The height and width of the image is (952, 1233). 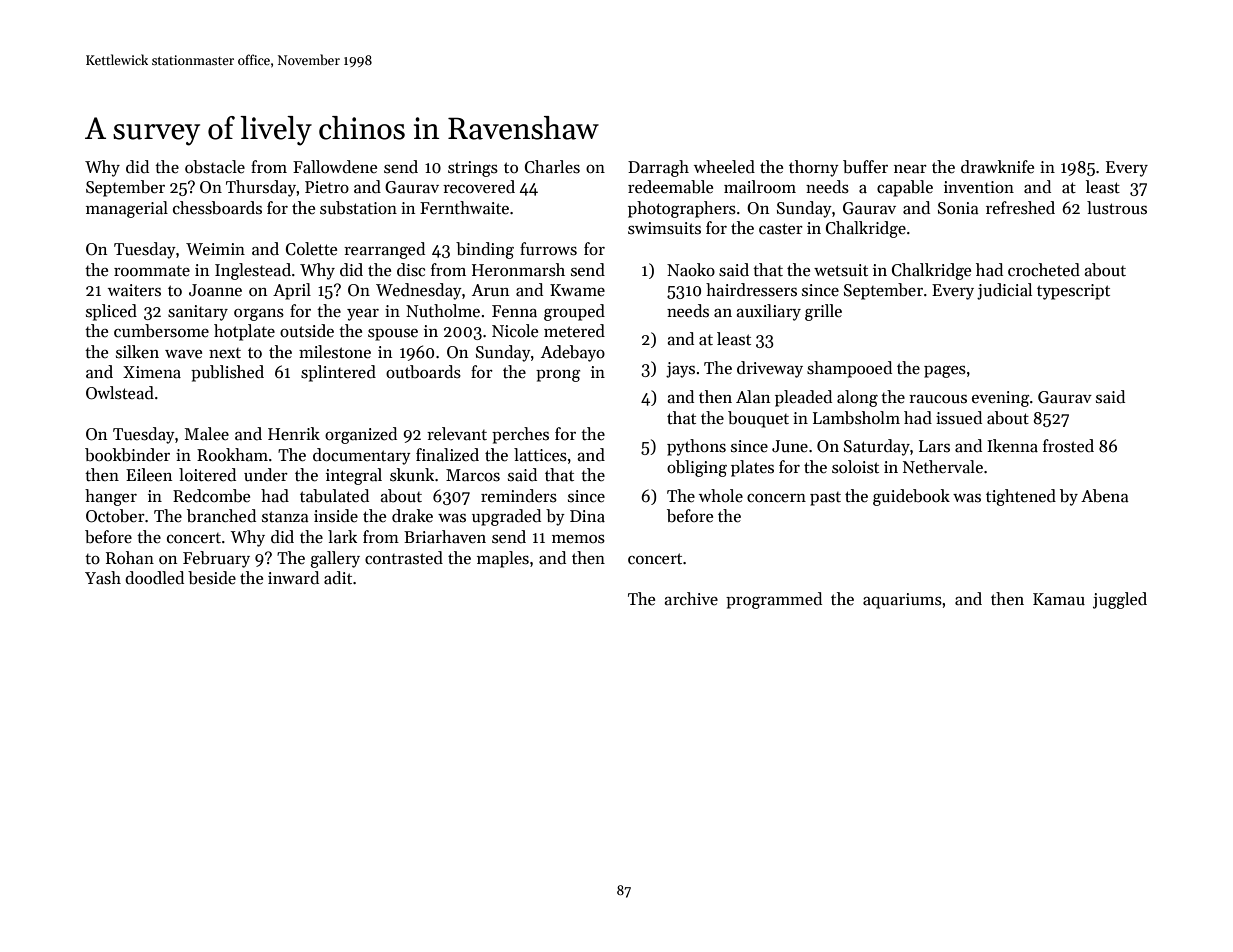 I want to click on wetsuit, so click(x=841, y=270).
